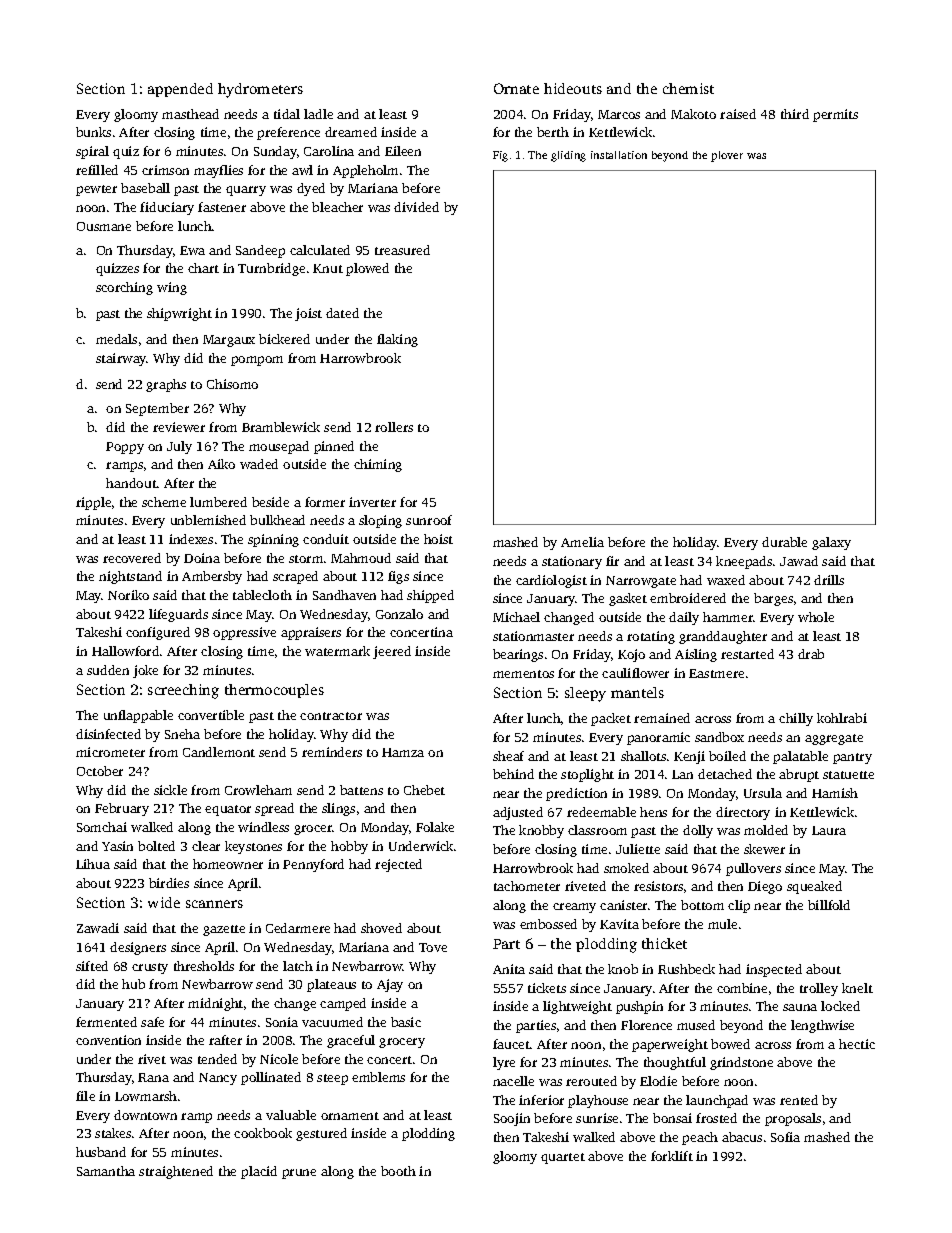  What do you see at coordinates (100, 771) in the image?
I see `October` at bounding box center [100, 771].
